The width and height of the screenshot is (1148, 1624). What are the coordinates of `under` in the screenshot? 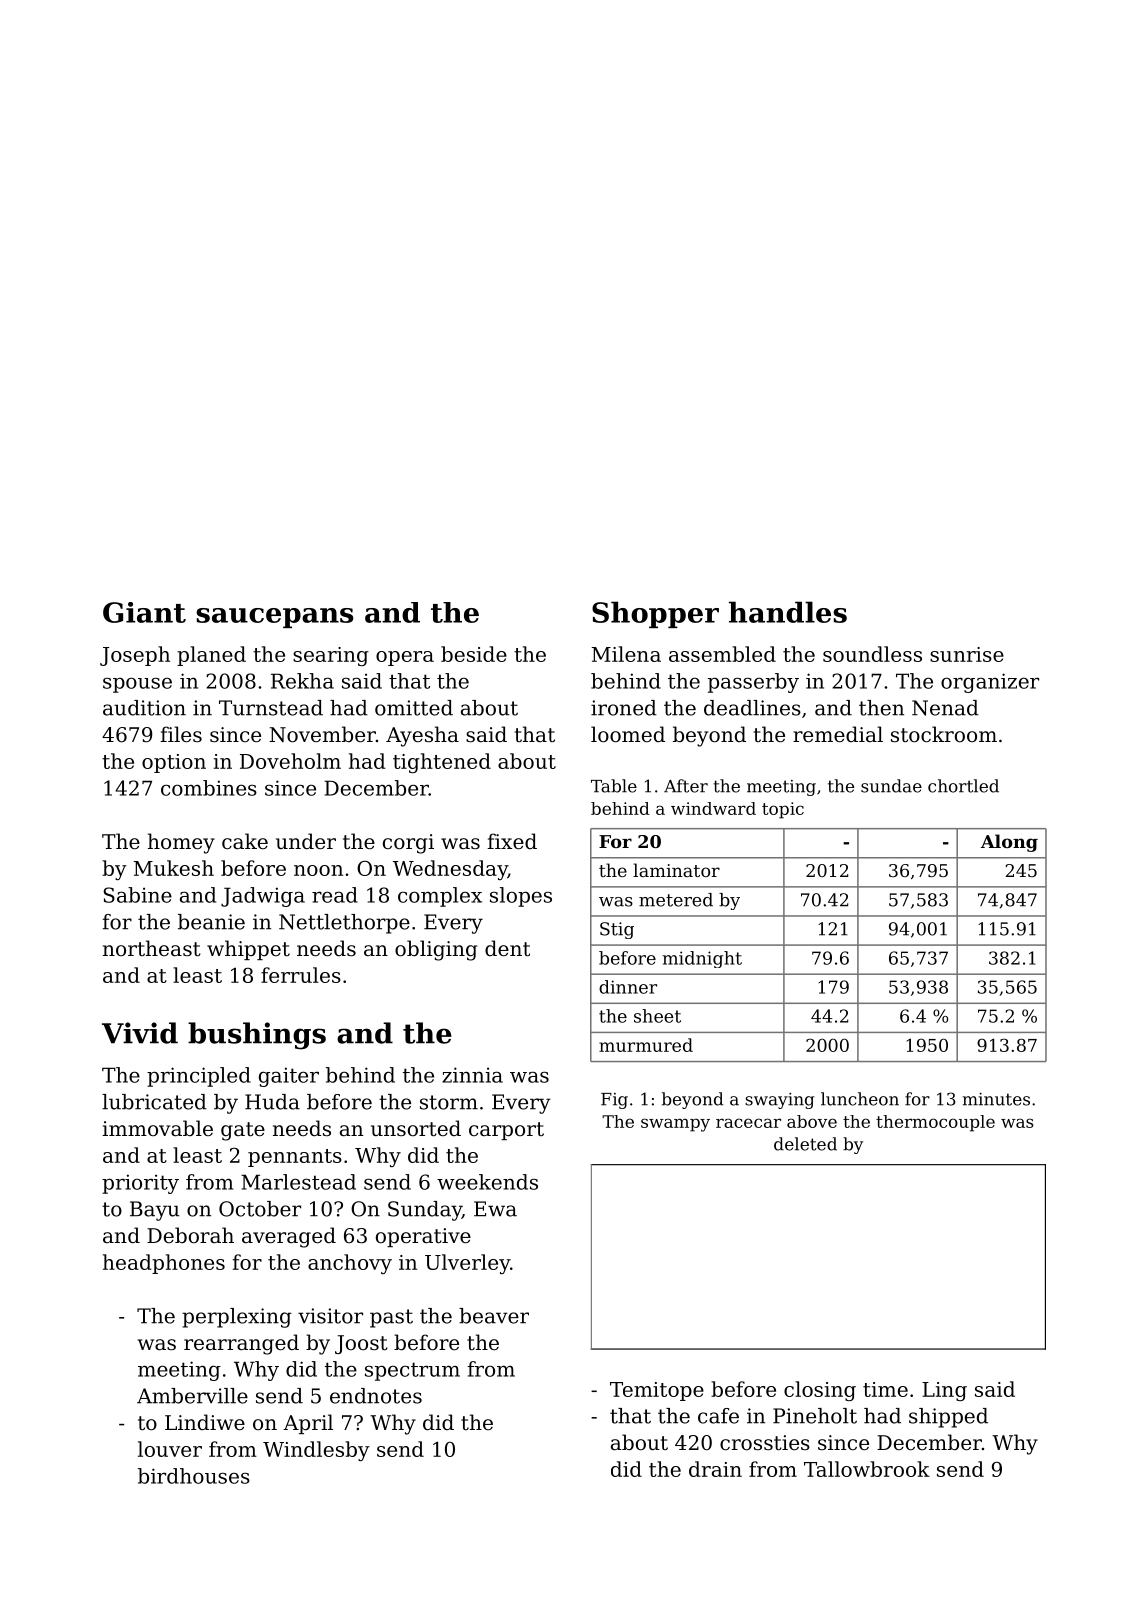 It's located at (306, 841).
